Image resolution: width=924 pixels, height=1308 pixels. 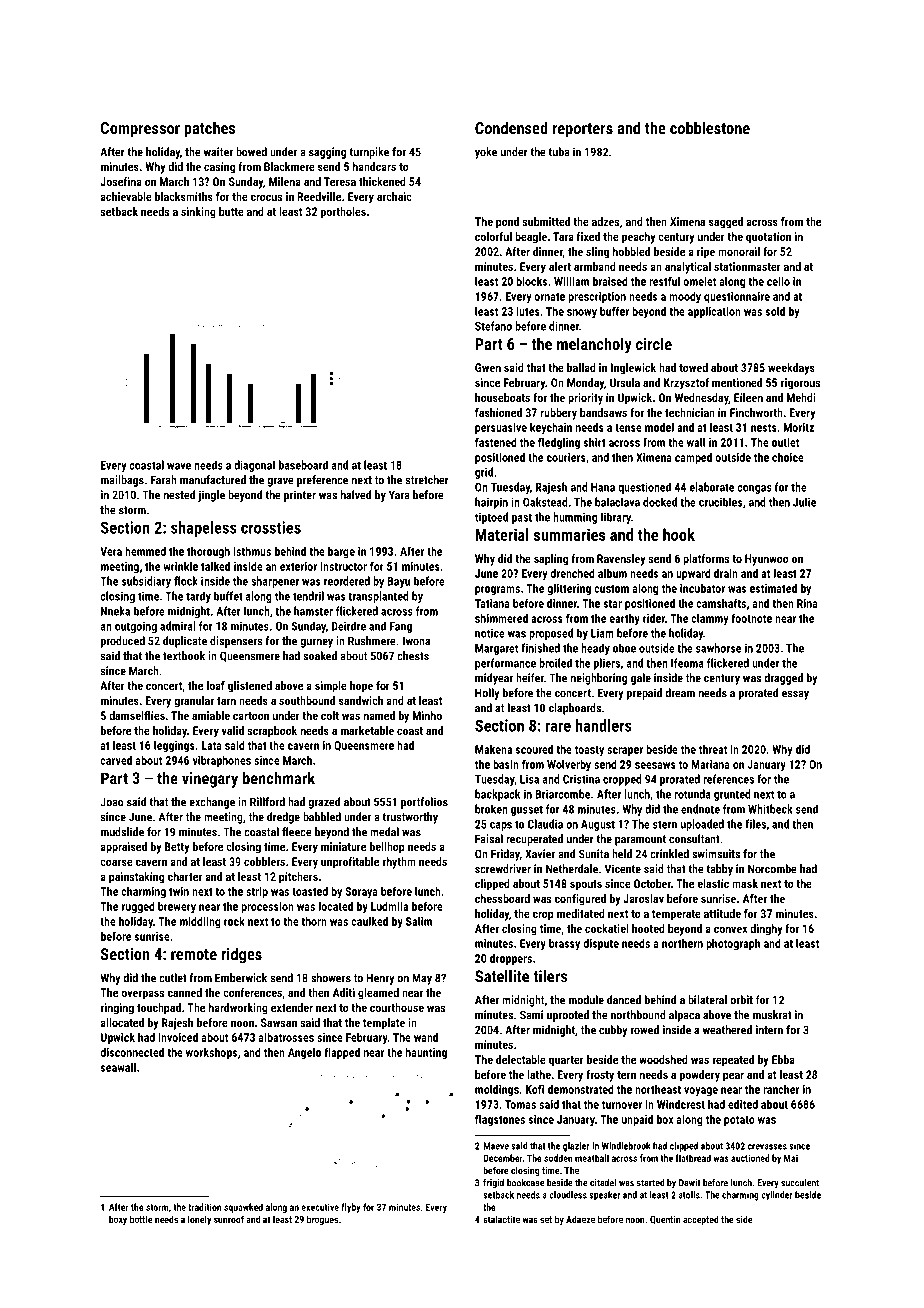 What do you see at coordinates (141, 1219) in the screenshot?
I see `bottle` at bounding box center [141, 1219].
